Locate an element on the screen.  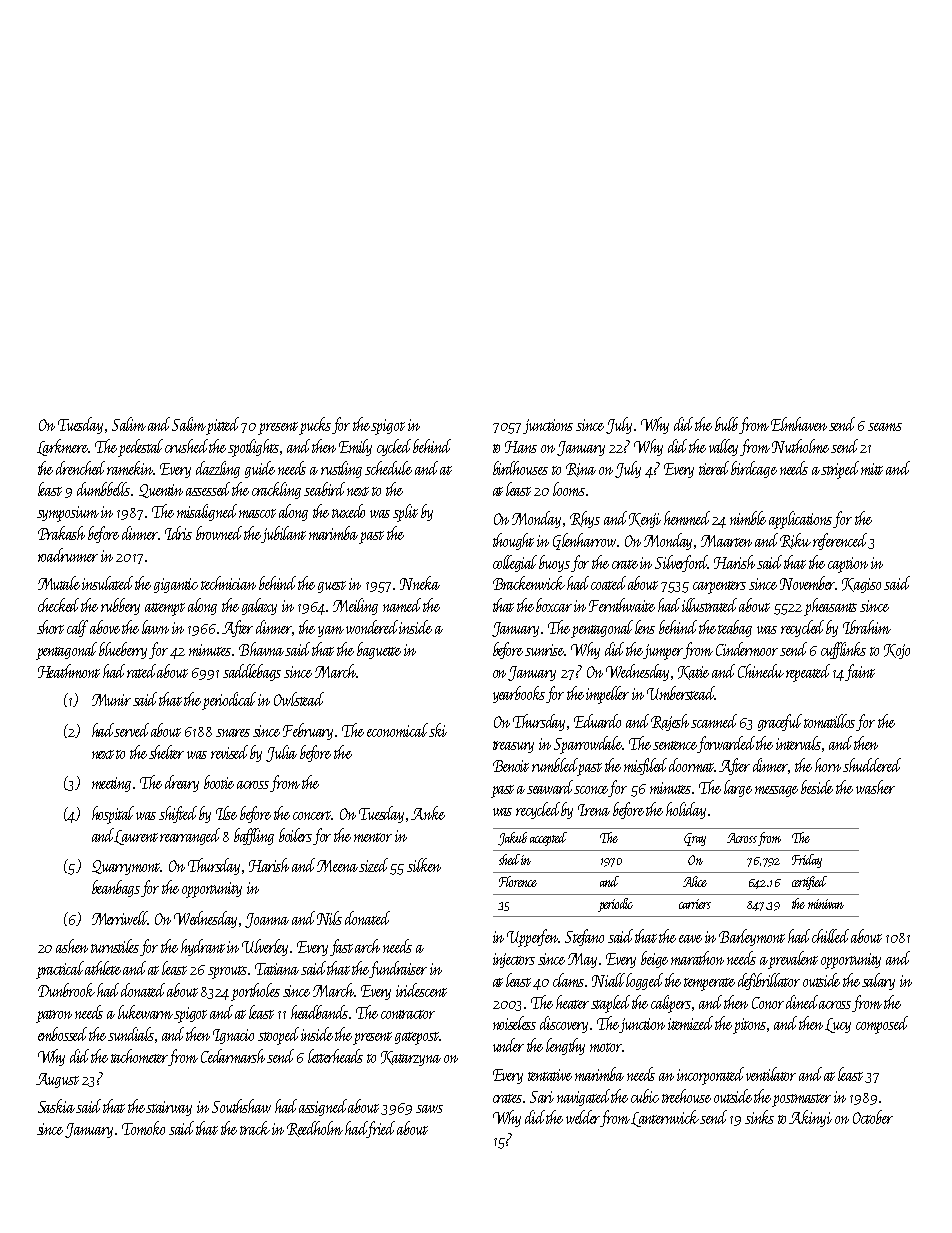
birdcage is located at coordinates (754, 469).
